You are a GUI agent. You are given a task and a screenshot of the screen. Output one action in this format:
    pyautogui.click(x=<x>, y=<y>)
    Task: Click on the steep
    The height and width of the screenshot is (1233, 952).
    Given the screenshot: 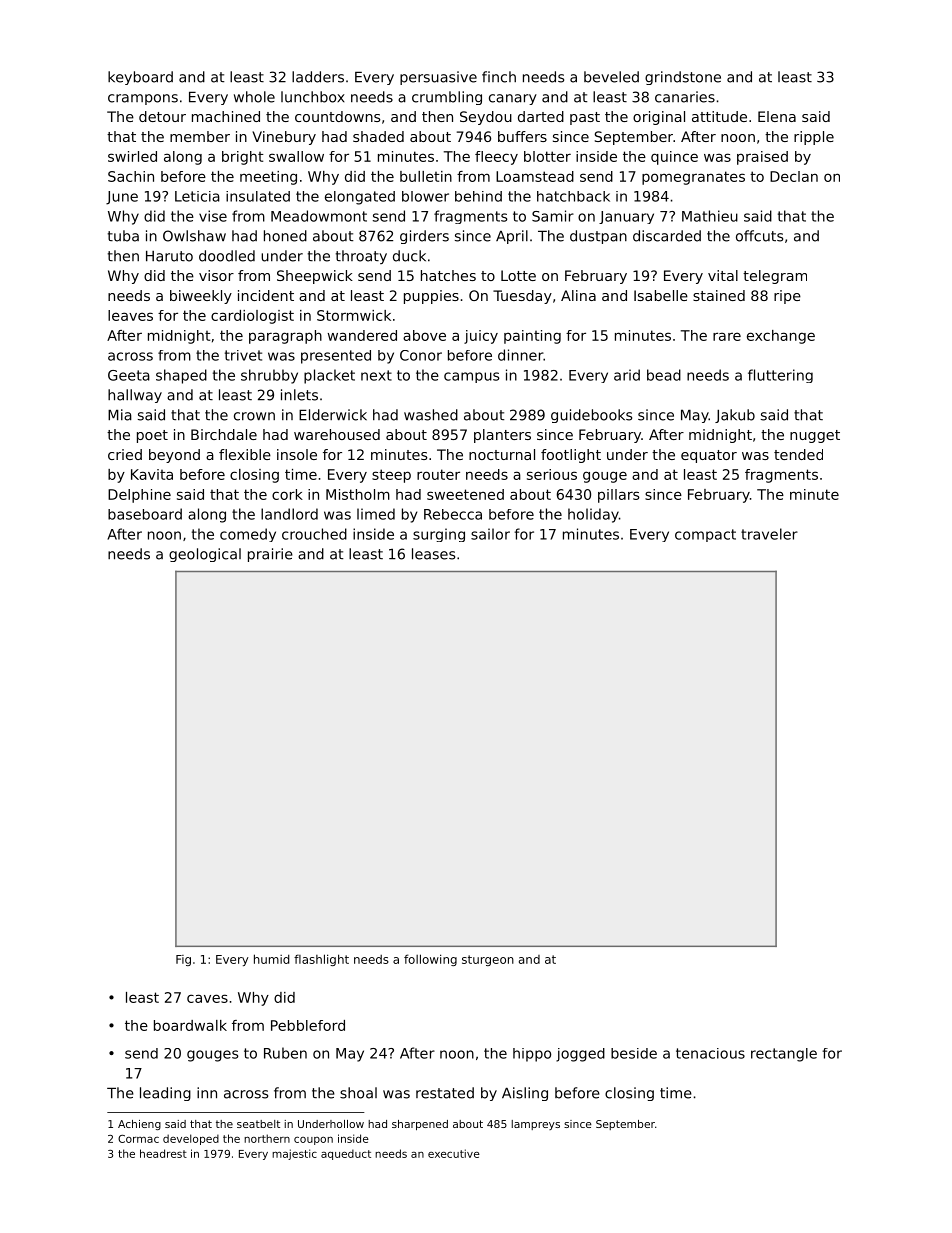 What is the action you would take?
    pyautogui.click(x=391, y=476)
